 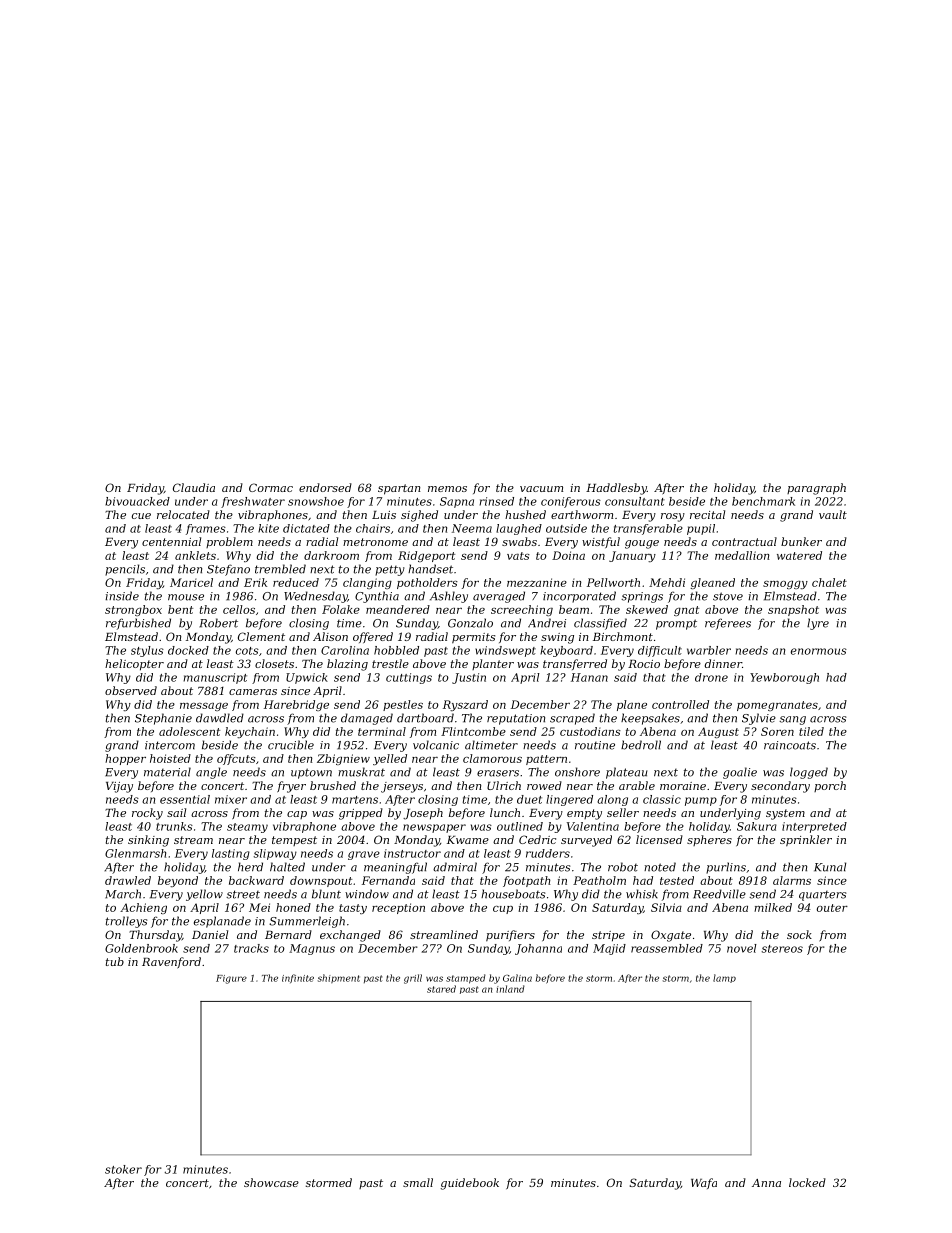 What do you see at coordinates (298, 978) in the document?
I see `infinite` at bounding box center [298, 978].
